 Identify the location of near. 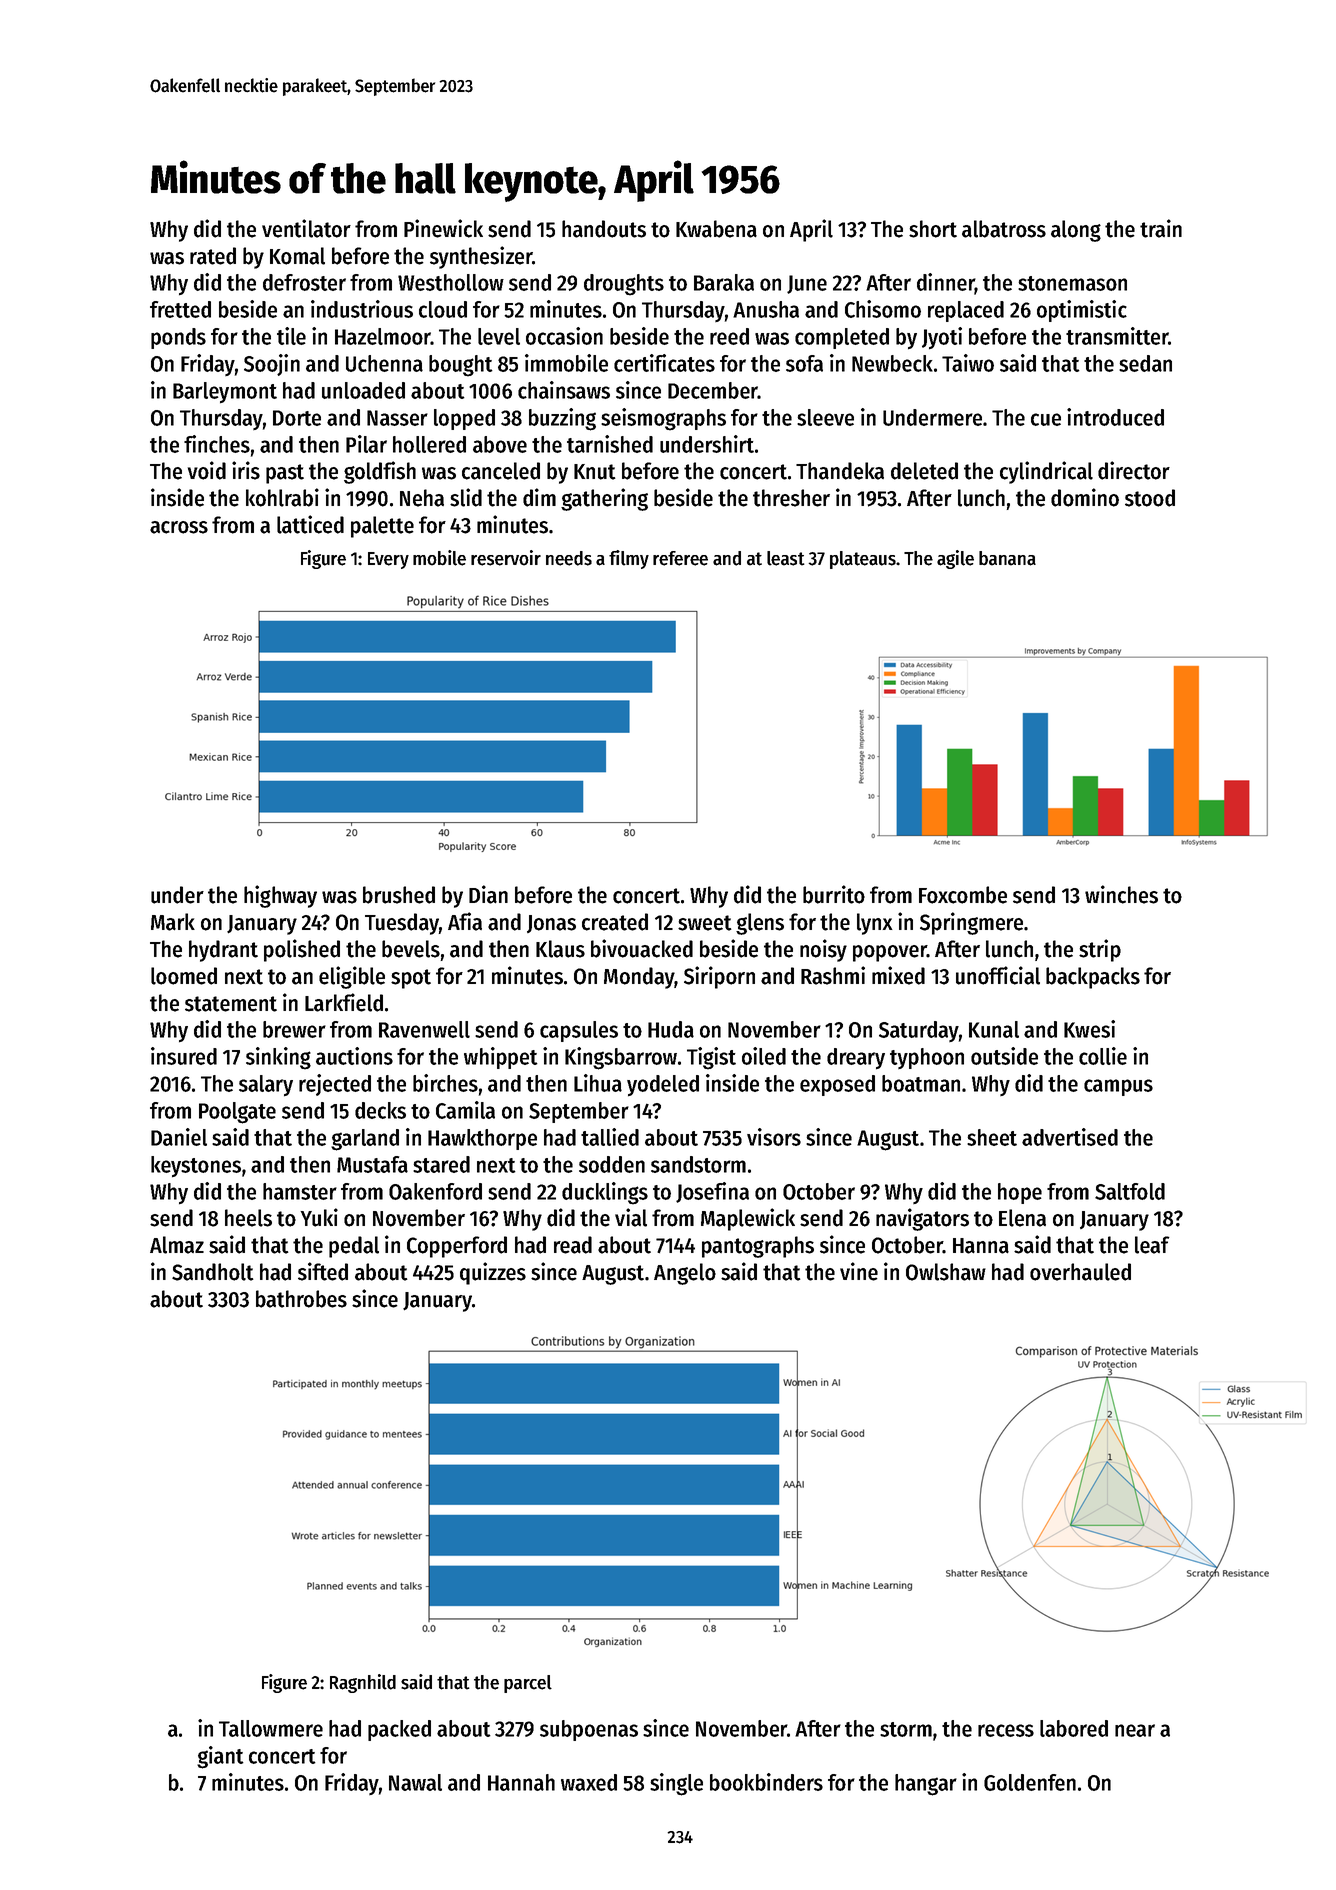
(1135, 1730).
